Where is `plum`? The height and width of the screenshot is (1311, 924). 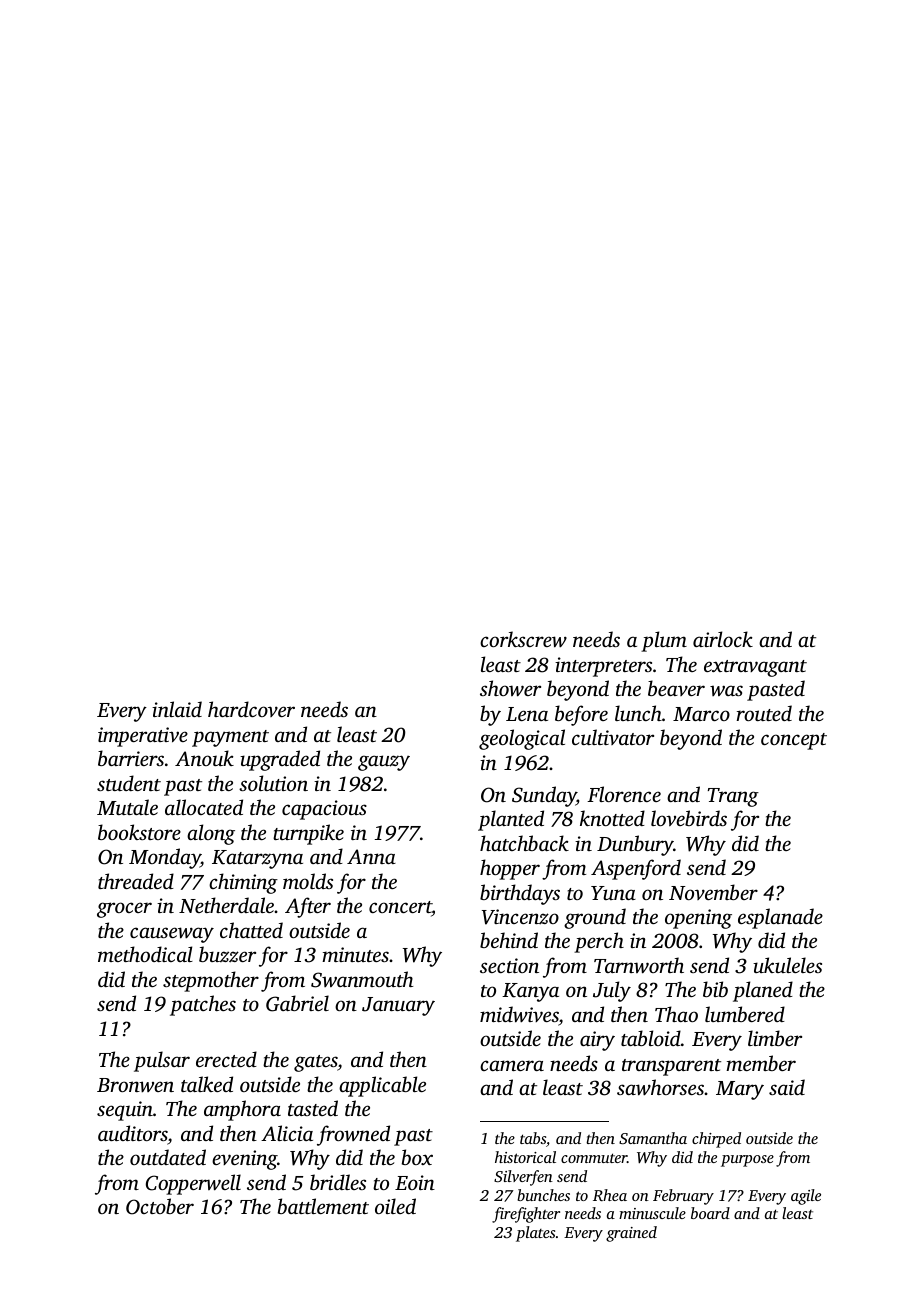 plum is located at coordinates (664, 641).
